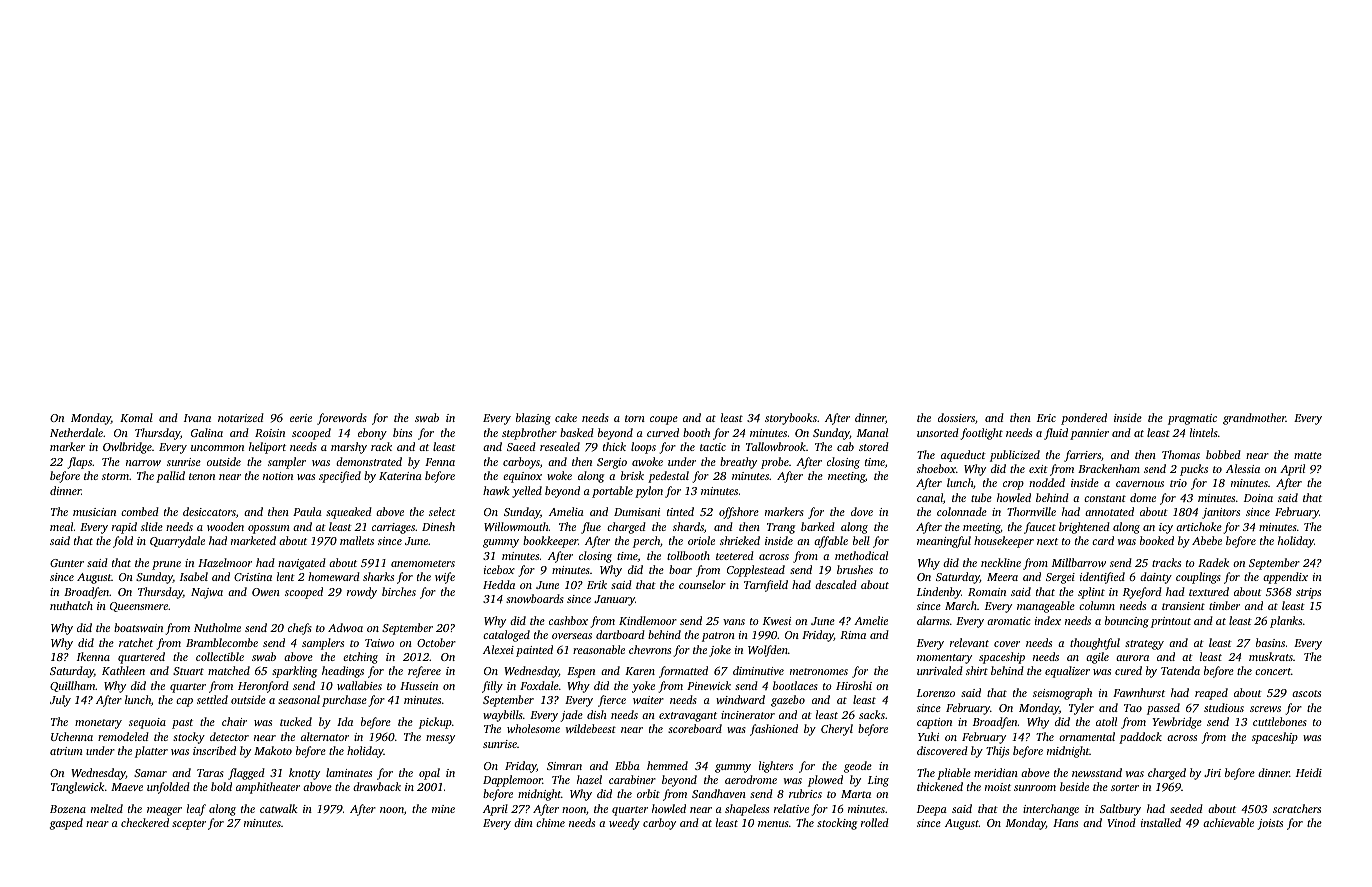  I want to click on lintels, so click(1204, 432).
